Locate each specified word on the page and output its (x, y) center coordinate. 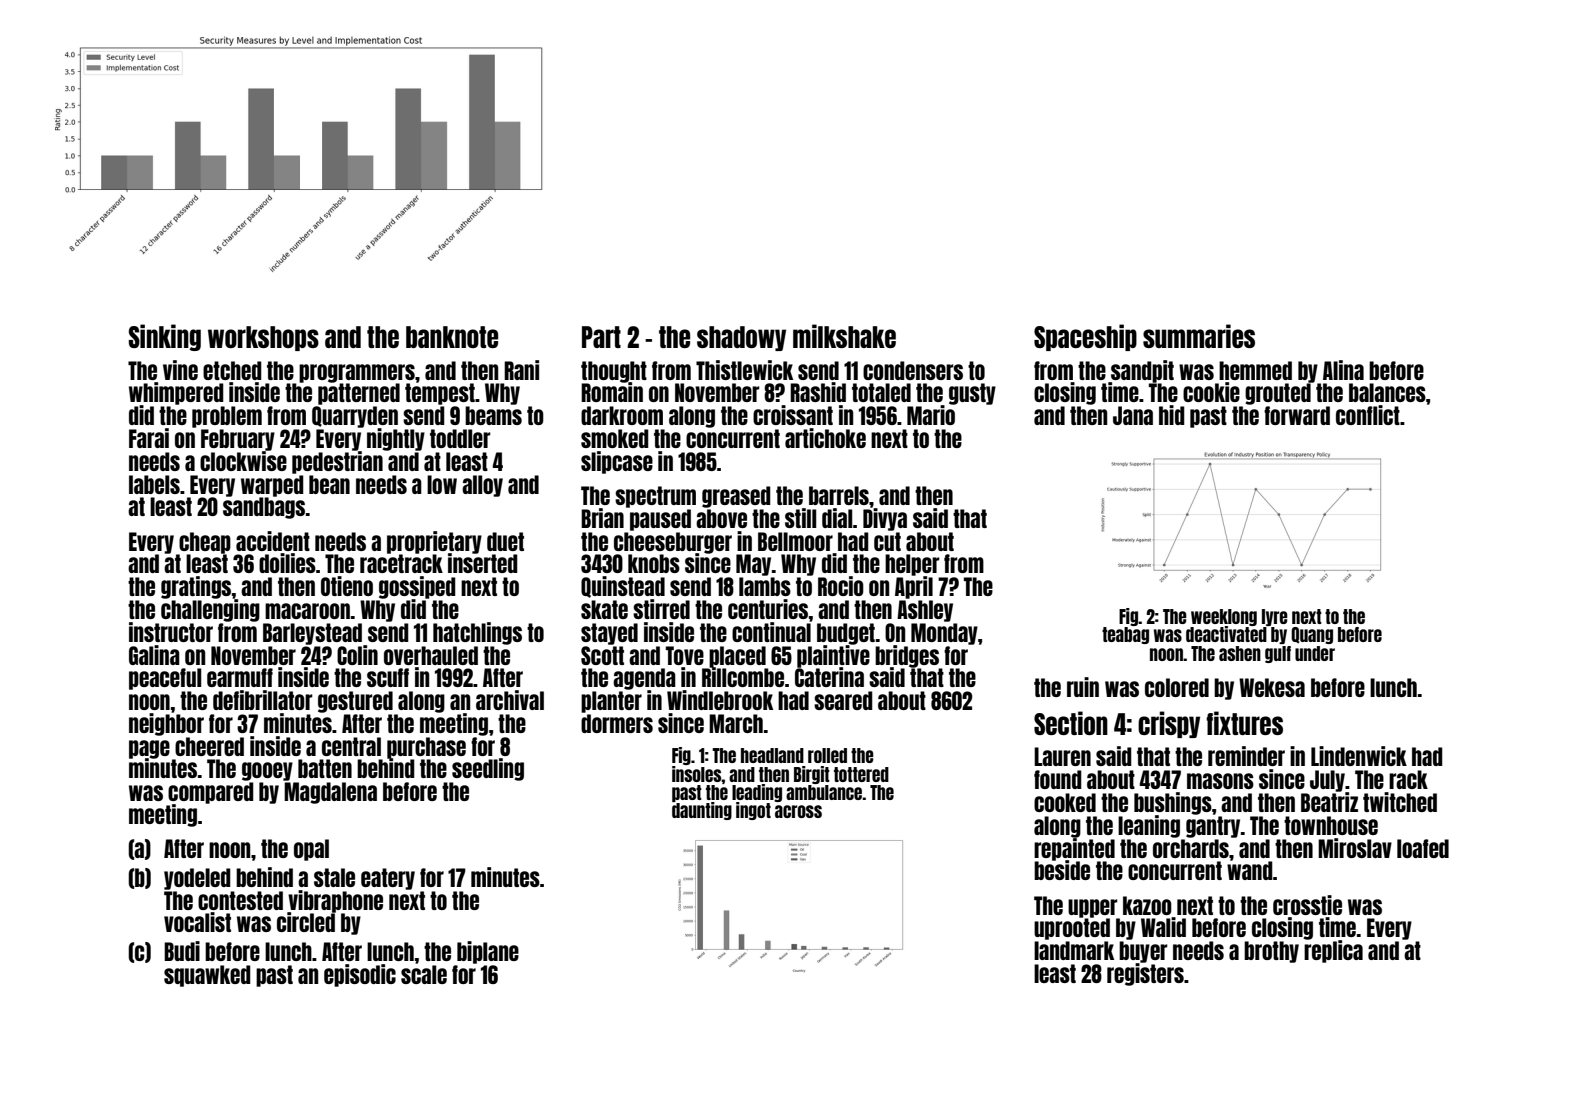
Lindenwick (1359, 756)
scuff (388, 677)
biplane (488, 952)
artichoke (825, 438)
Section (1071, 723)
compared (211, 793)
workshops (263, 338)
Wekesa (1272, 687)
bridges (907, 656)
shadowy (741, 338)
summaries (1199, 336)
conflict (1368, 415)
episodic (360, 975)
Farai (149, 438)
